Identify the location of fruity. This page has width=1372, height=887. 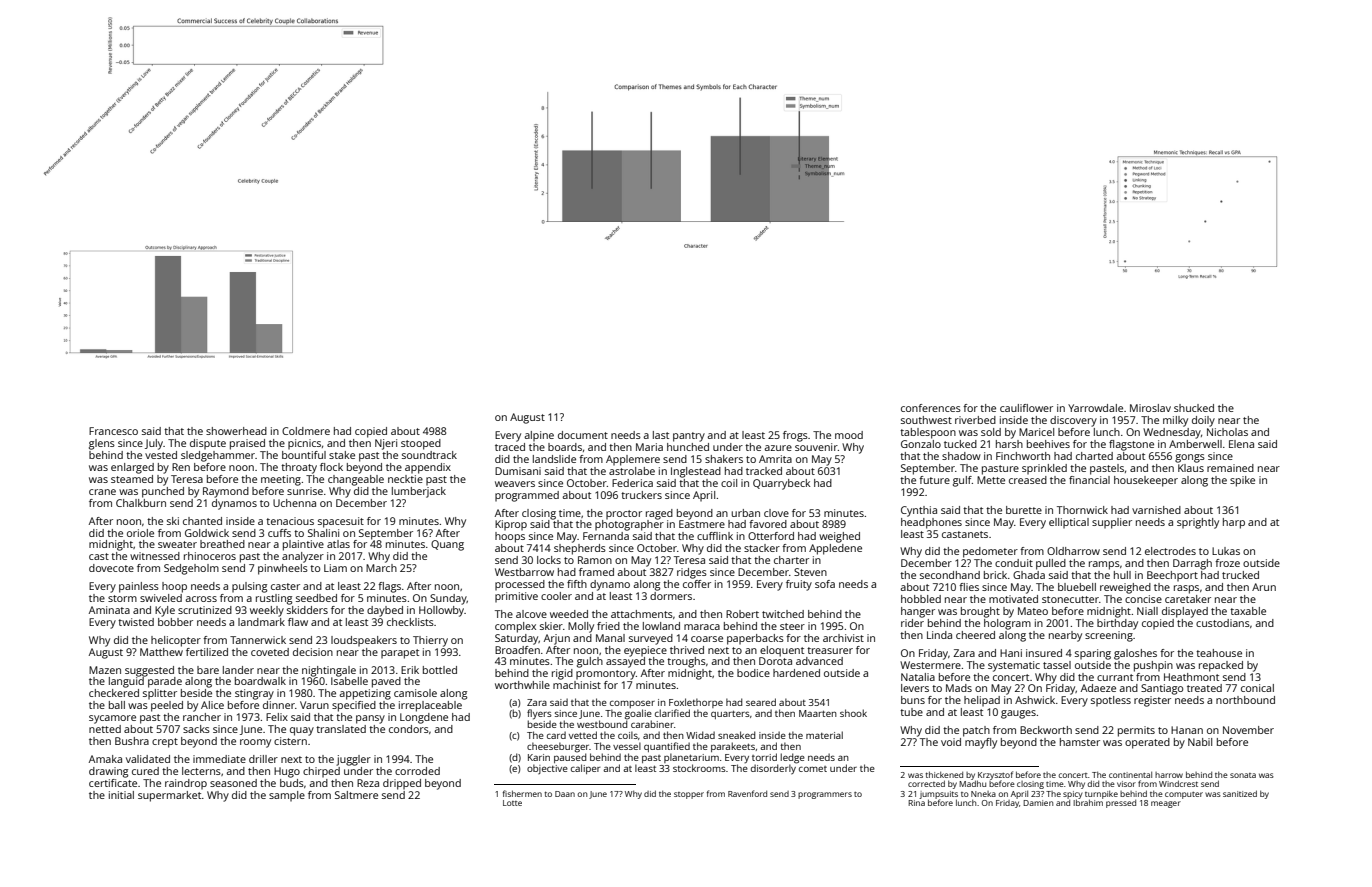
(799, 585).
